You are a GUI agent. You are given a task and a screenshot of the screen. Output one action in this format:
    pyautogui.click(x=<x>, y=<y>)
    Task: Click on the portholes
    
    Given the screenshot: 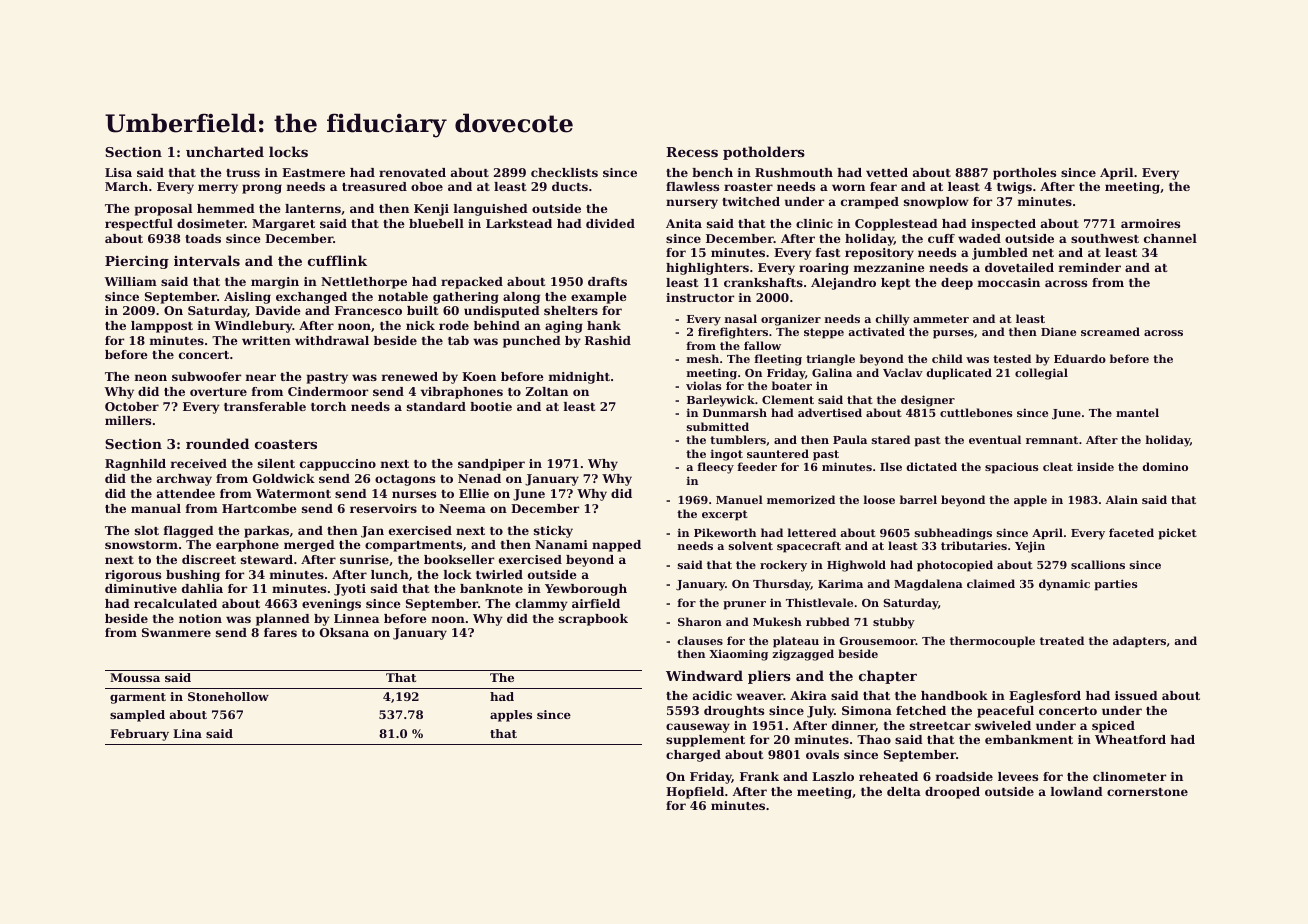 What is the action you would take?
    pyautogui.click(x=1024, y=174)
